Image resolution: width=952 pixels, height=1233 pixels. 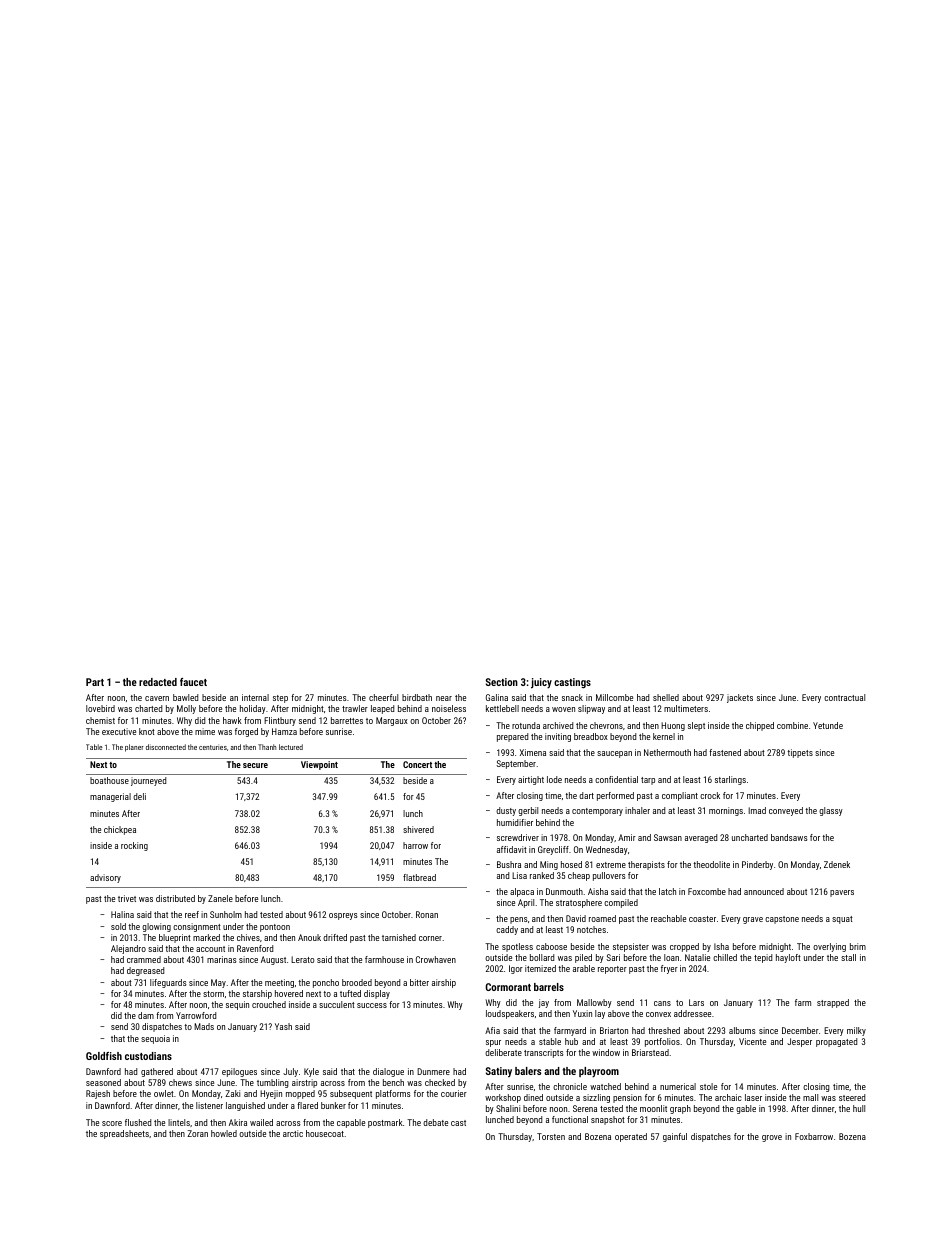 What do you see at coordinates (255, 765) in the screenshot?
I see `secure` at bounding box center [255, 765].
